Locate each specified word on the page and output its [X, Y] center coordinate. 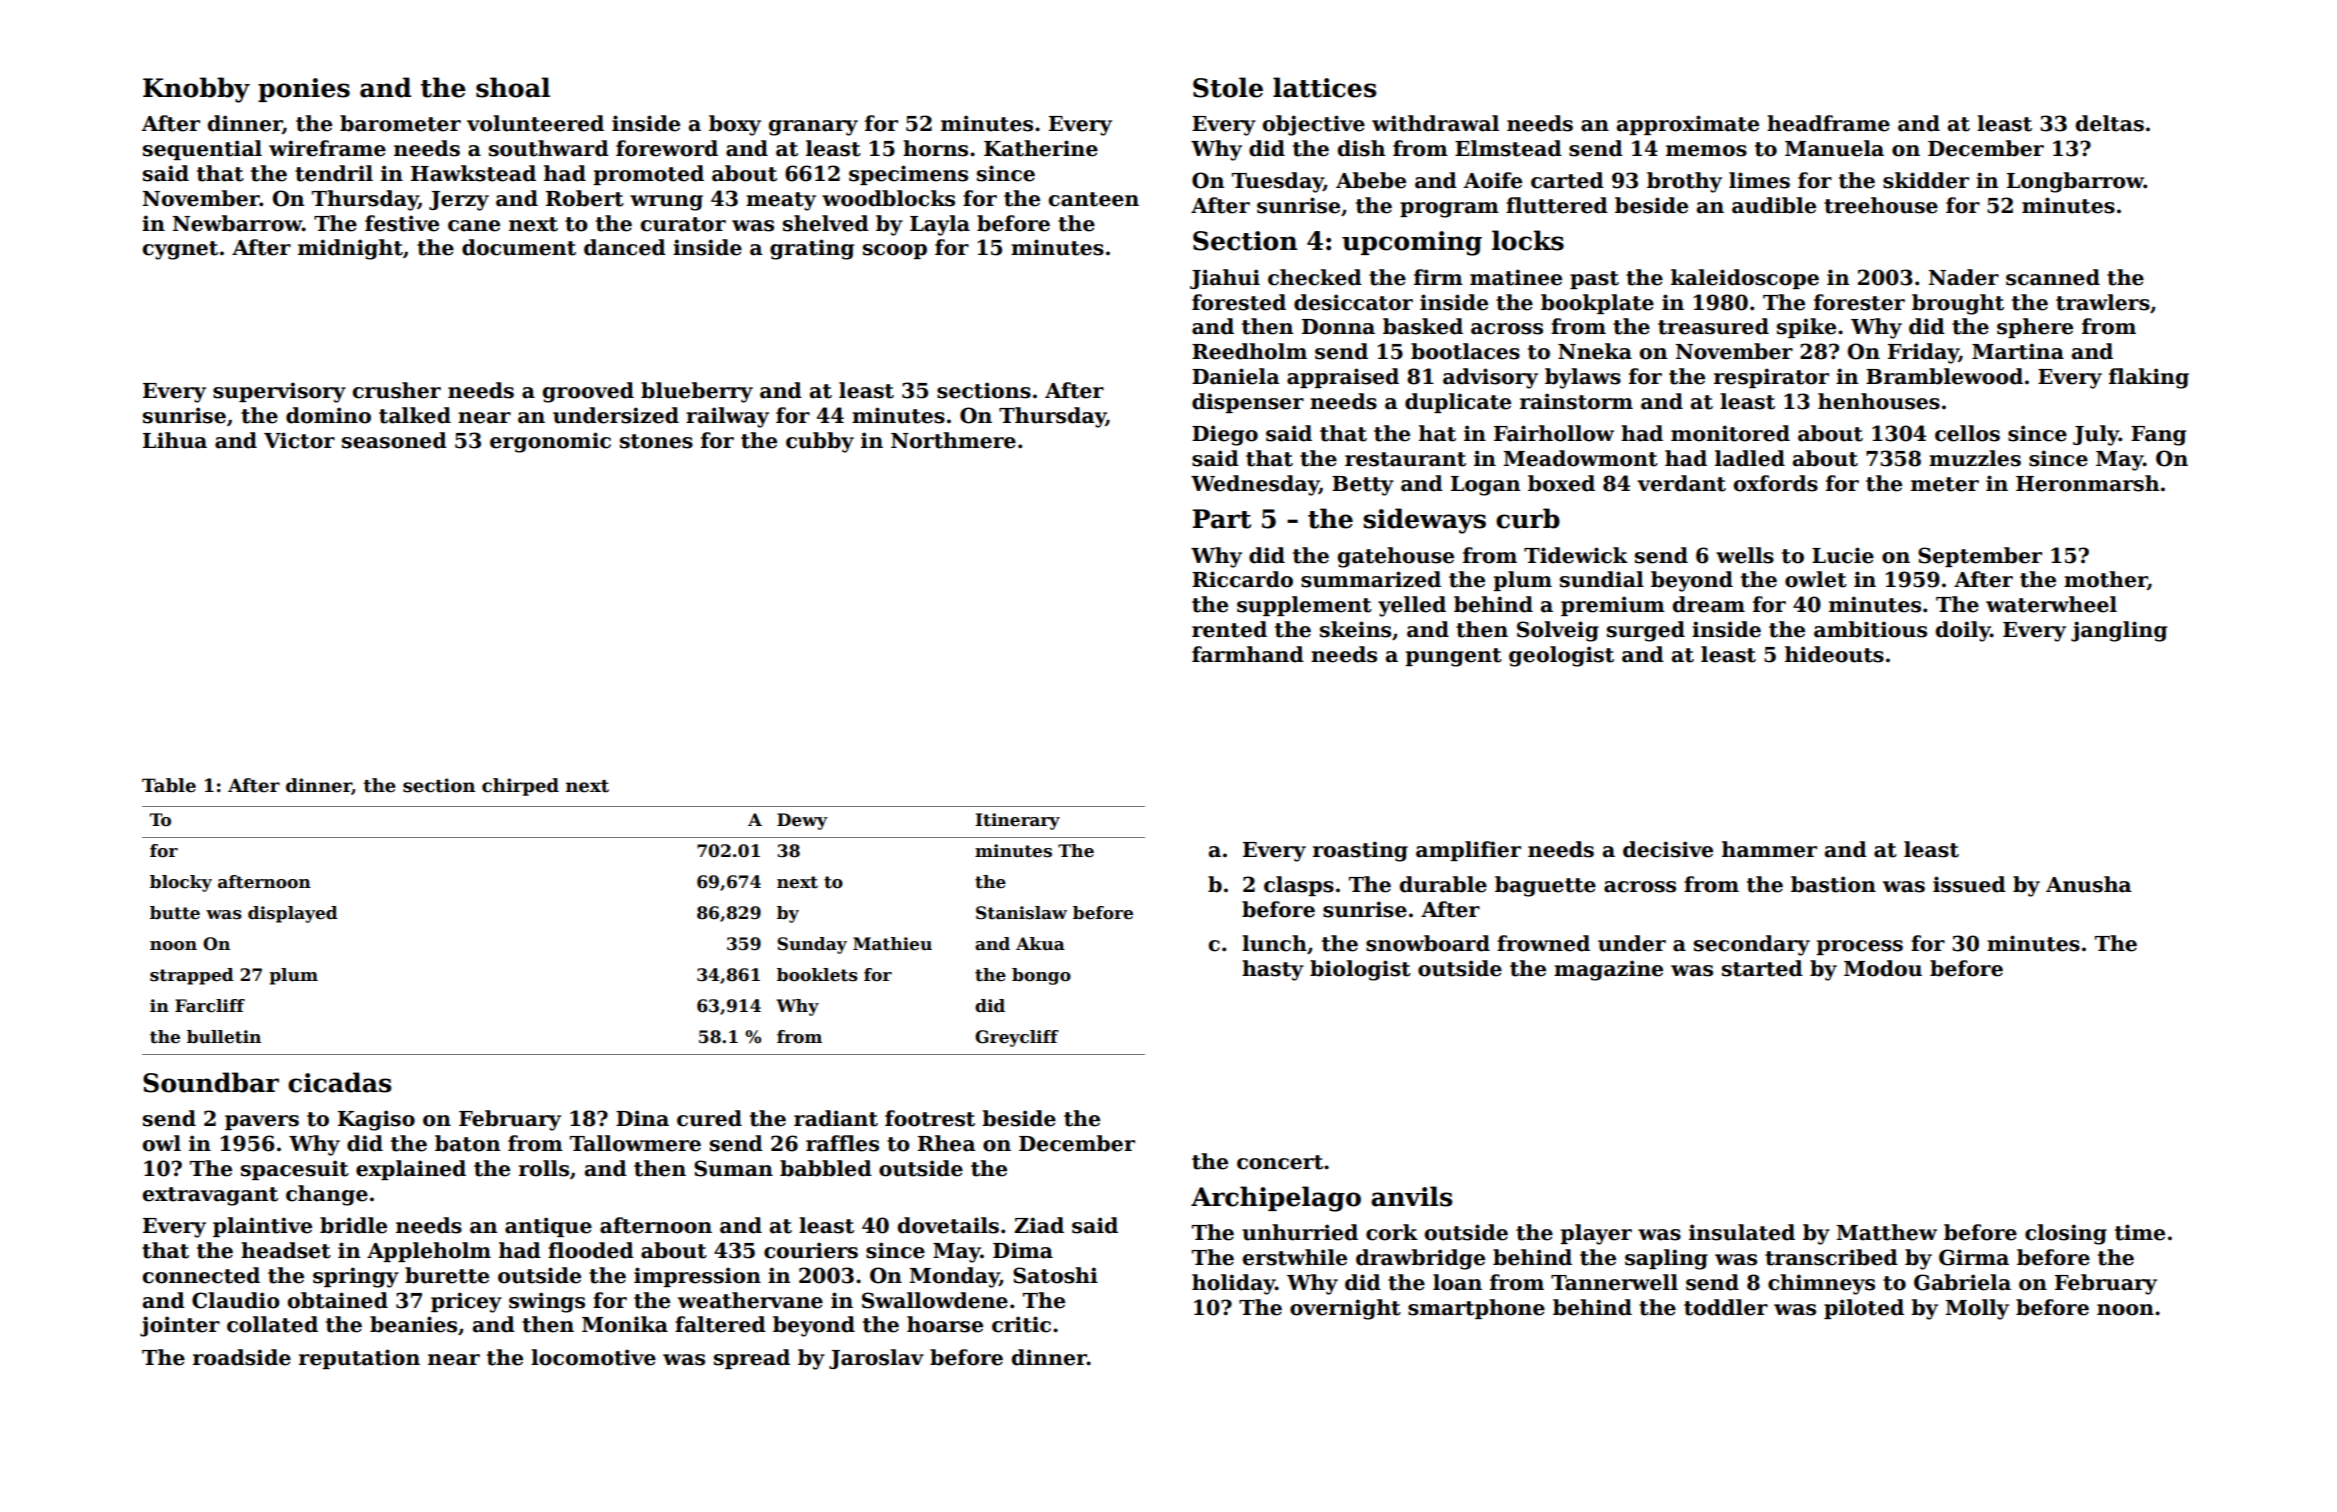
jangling [2119, 631]
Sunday [812, 945]
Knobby [196, 90]
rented [1229, 629]
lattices [1324, 87]
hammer [1769, 849]
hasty [1273, 970]
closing [2066, 1234]
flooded [591, 1250]
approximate [1688, 125]
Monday [955, 1277]
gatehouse [1396, 557]
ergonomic [550, 442]
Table [169, 785]
